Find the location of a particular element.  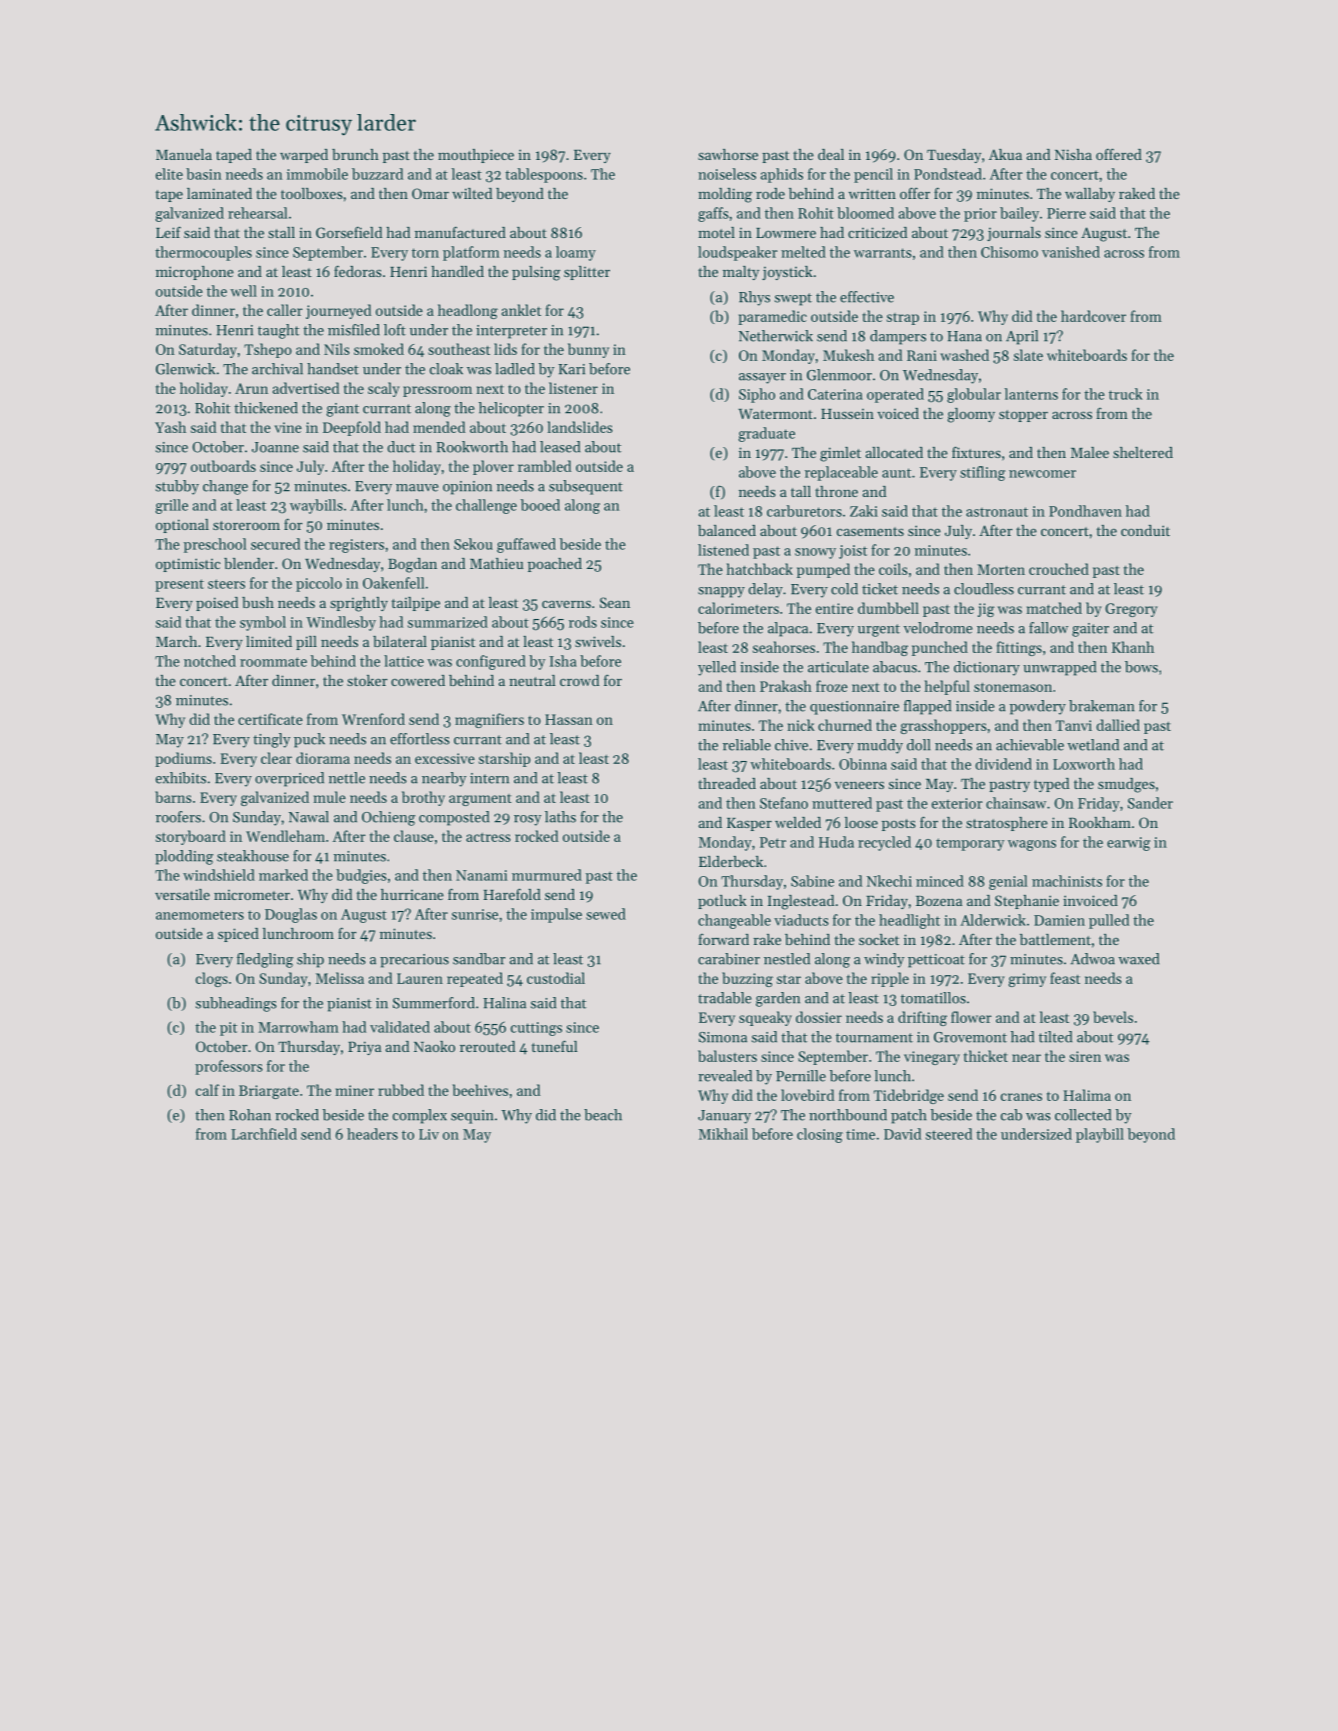

revealed is located at coordinates (725, 1076).
